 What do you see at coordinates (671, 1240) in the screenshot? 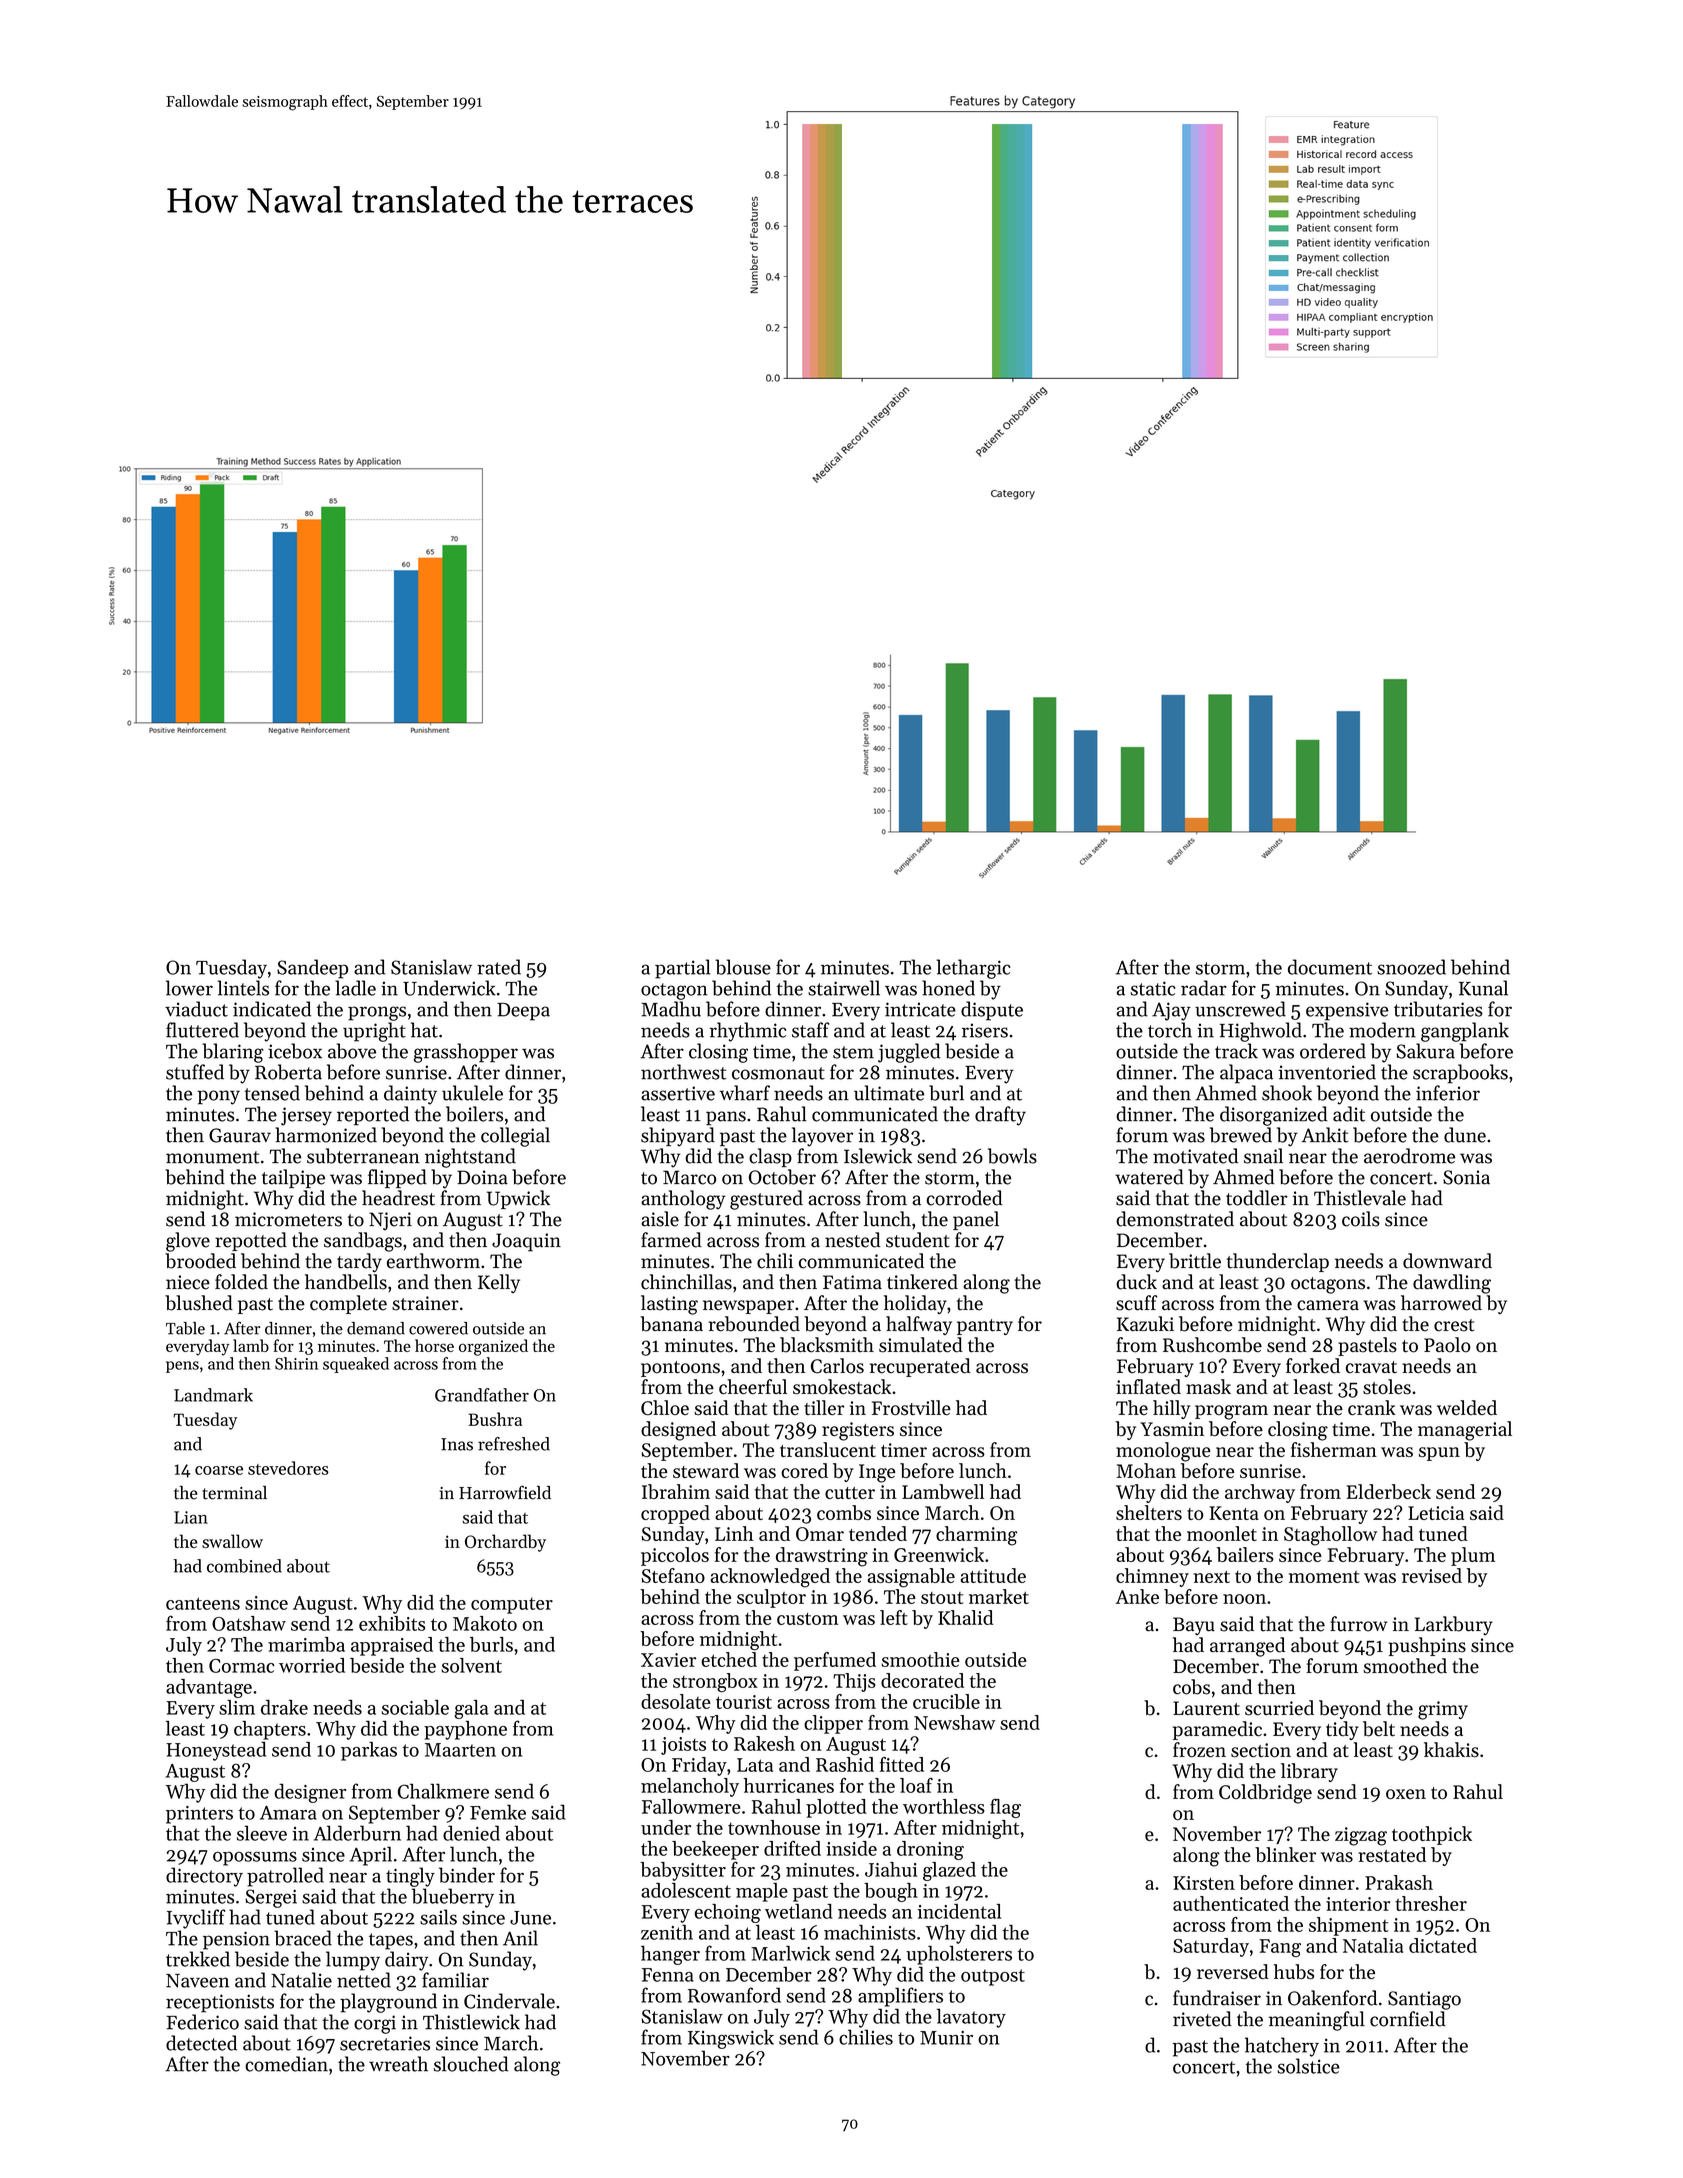
I see `farmed` at bounding box center [671, 1240].
